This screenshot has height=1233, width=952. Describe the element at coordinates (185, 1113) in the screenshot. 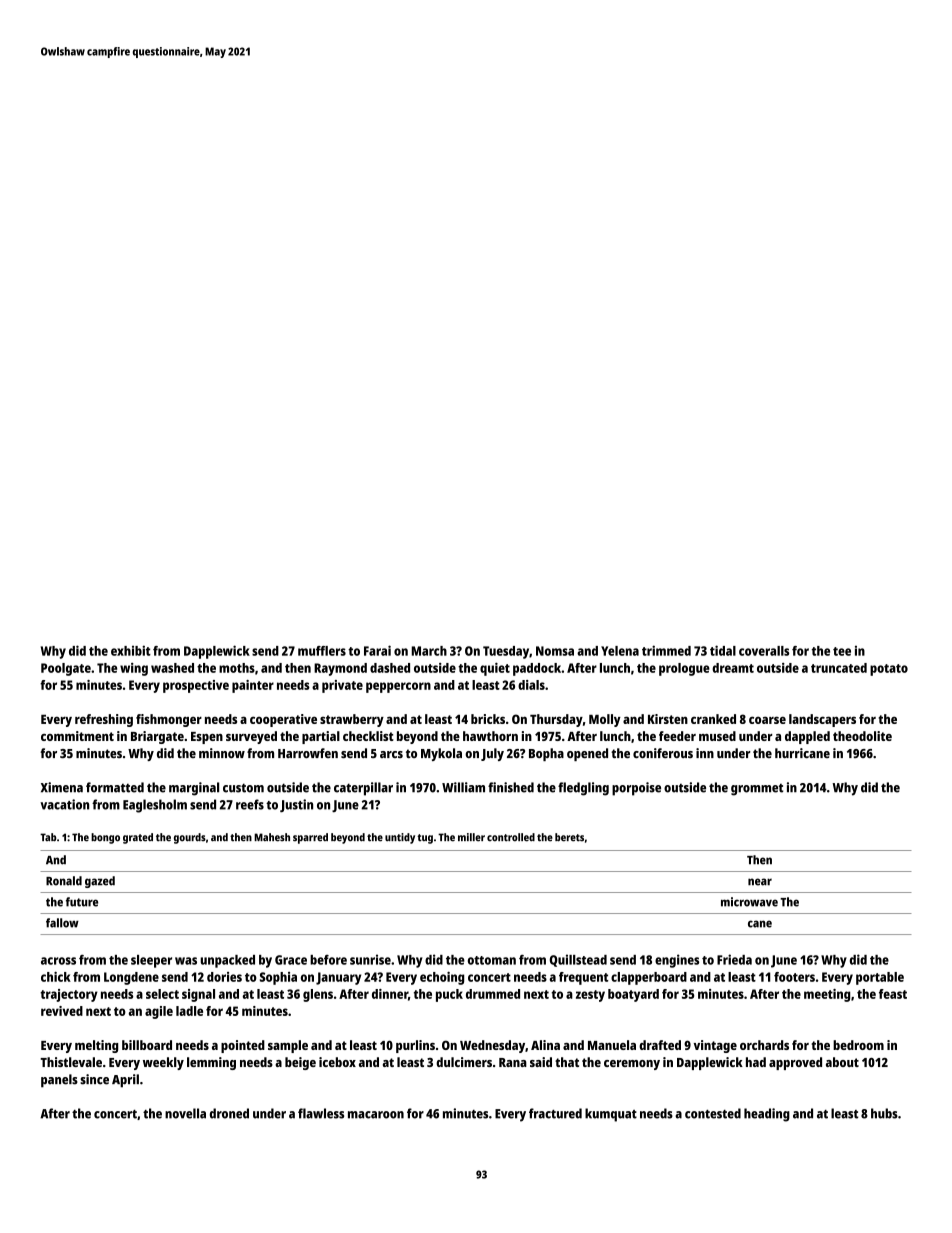

I see `novella` at that location.
